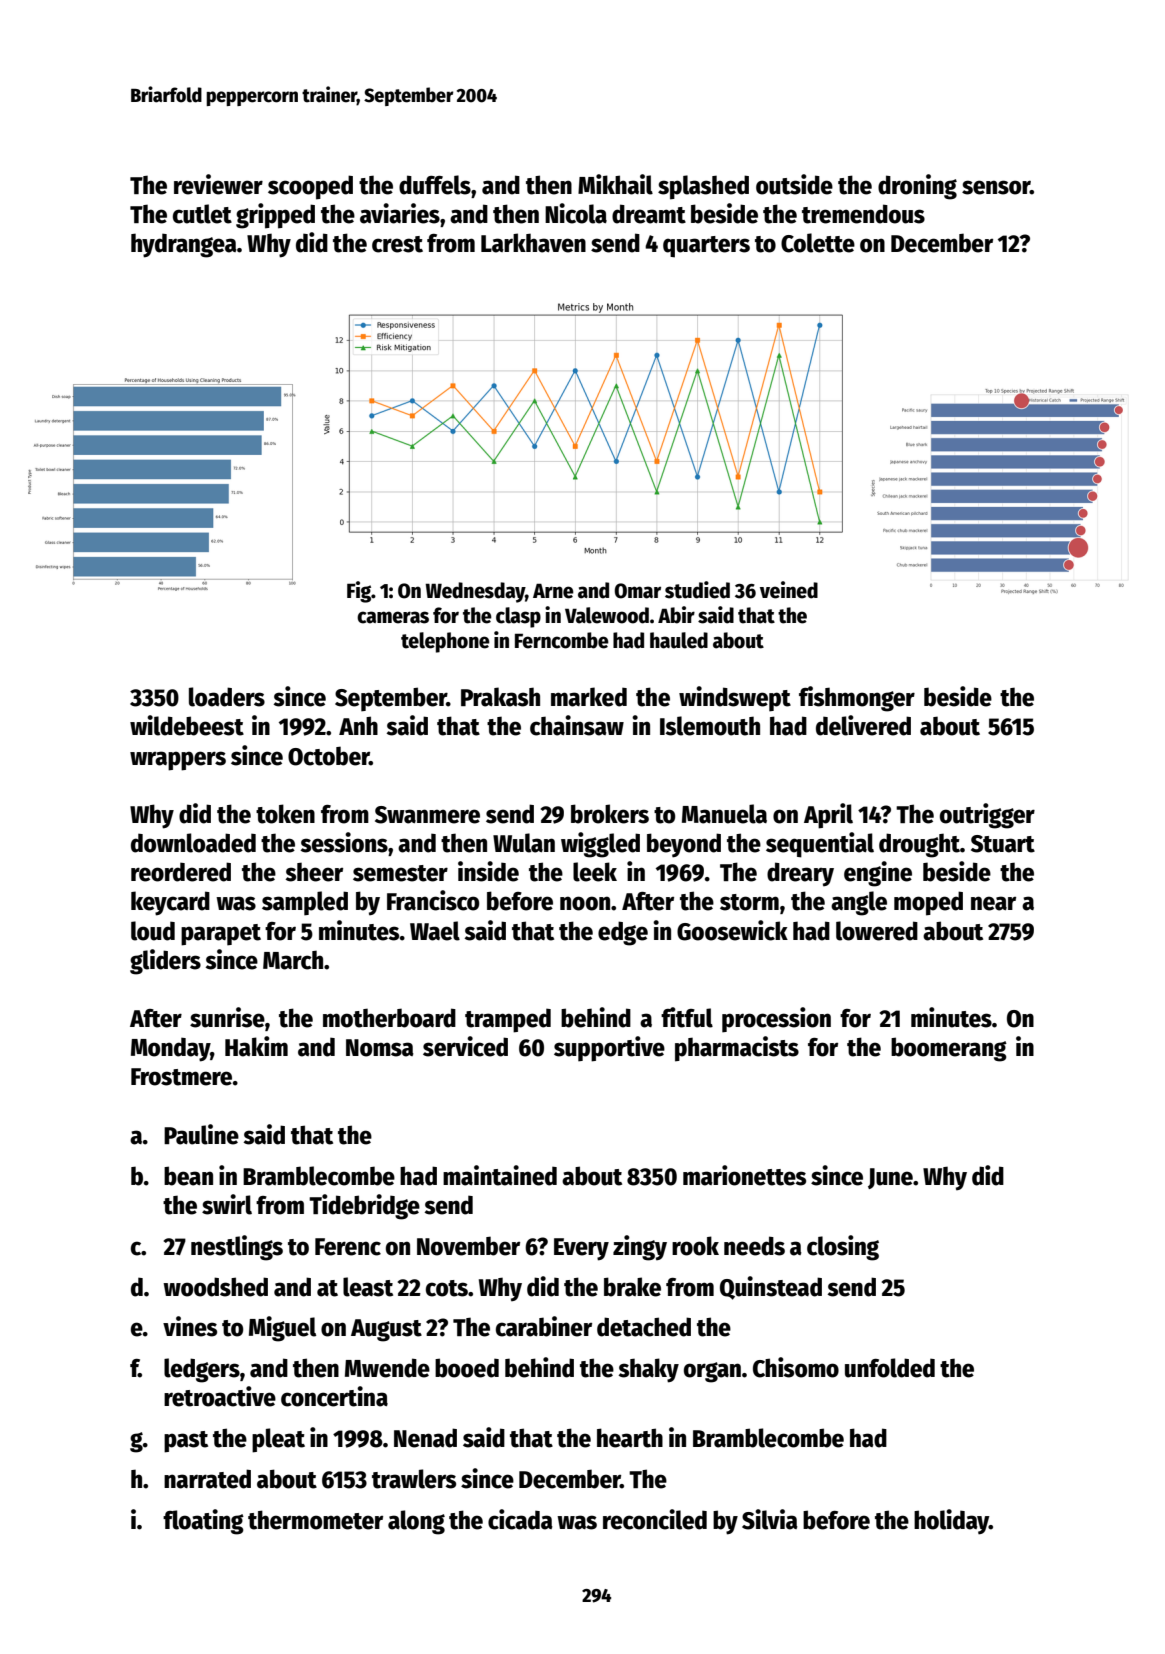  I want to click on sessions, so click(344, 842).
